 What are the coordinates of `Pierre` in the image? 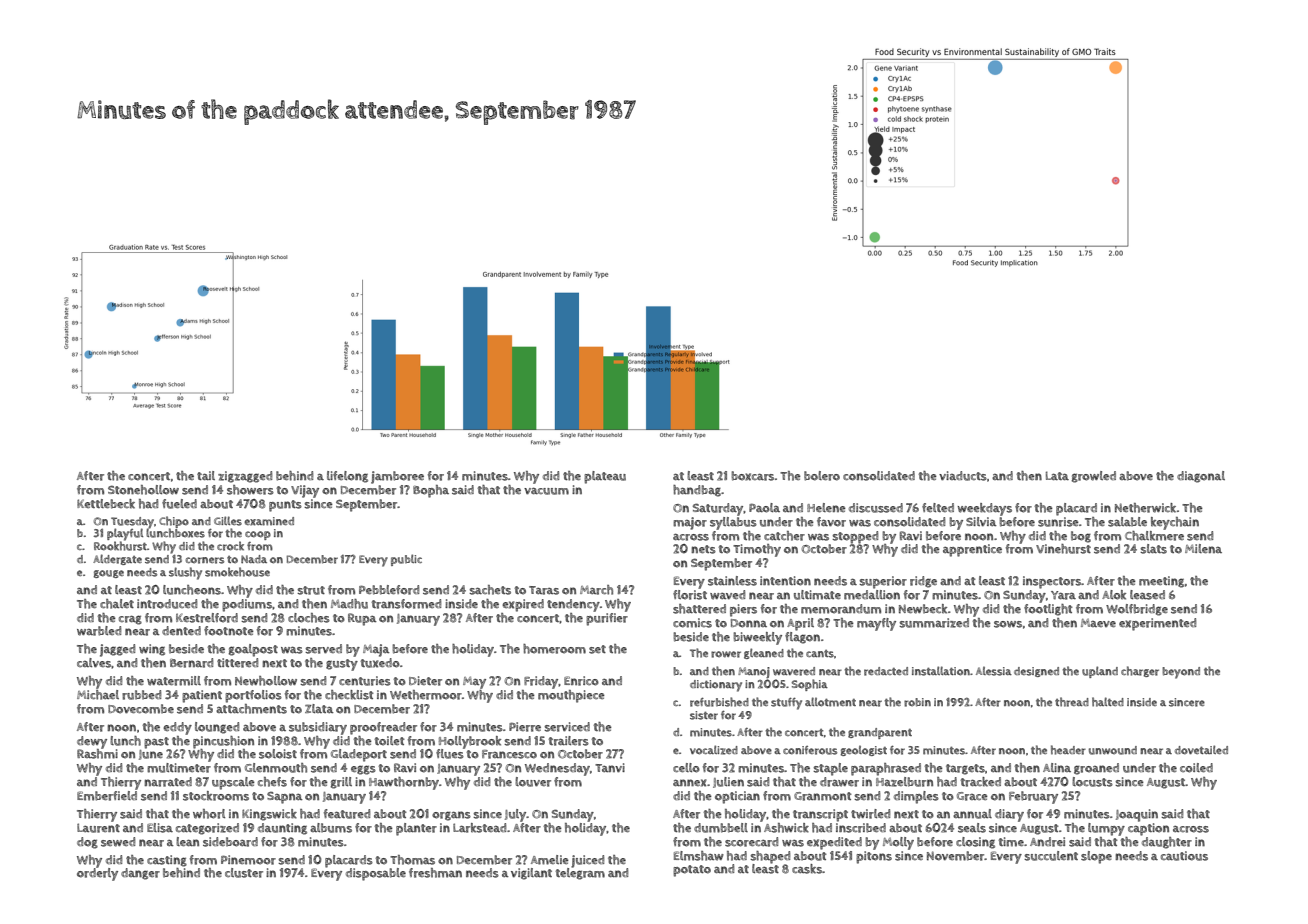 It's located at (525, 727).
